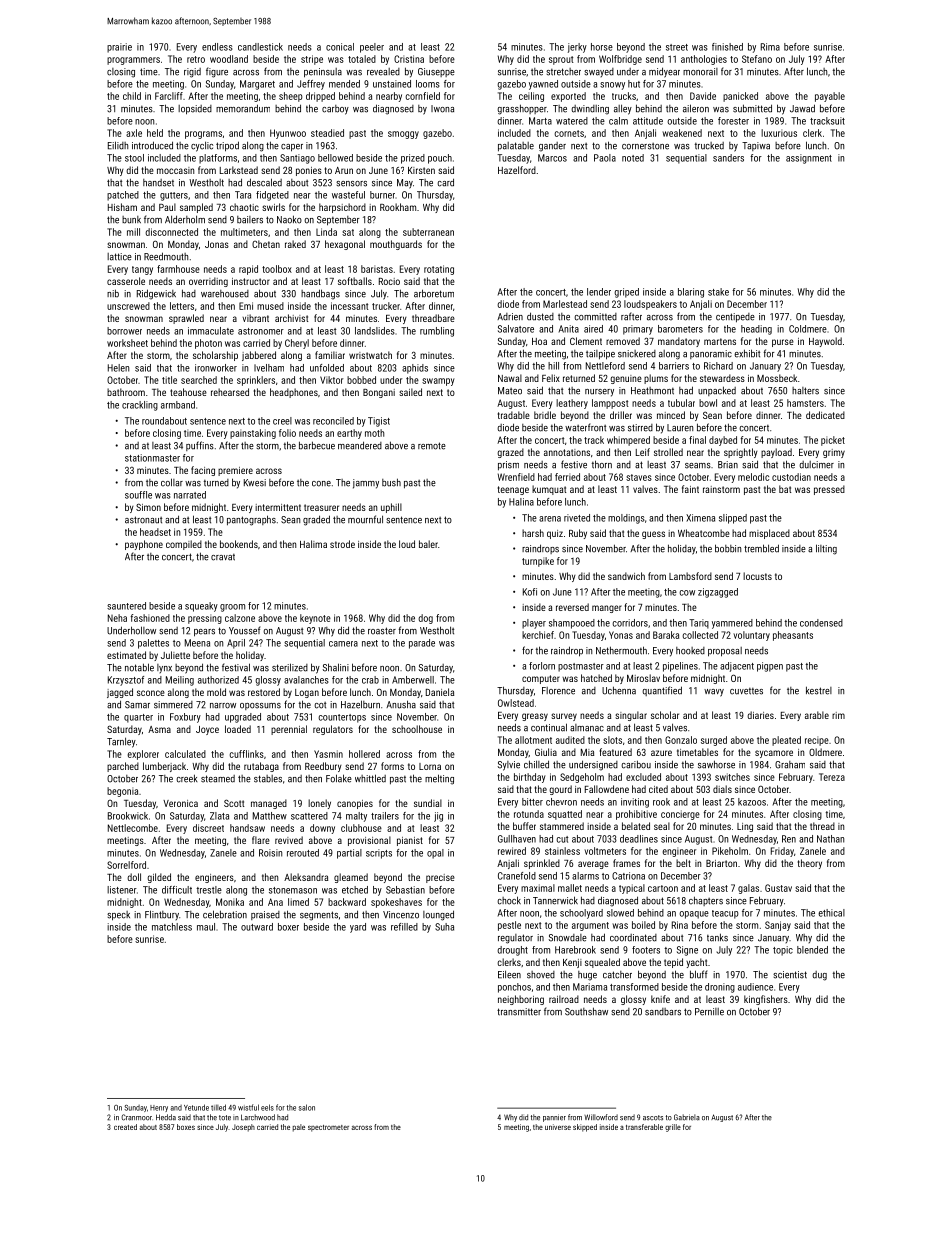 This page has height=1233, width=952. Describe the element at coordinates (677, 47) in the page. I see `street` at that location.
